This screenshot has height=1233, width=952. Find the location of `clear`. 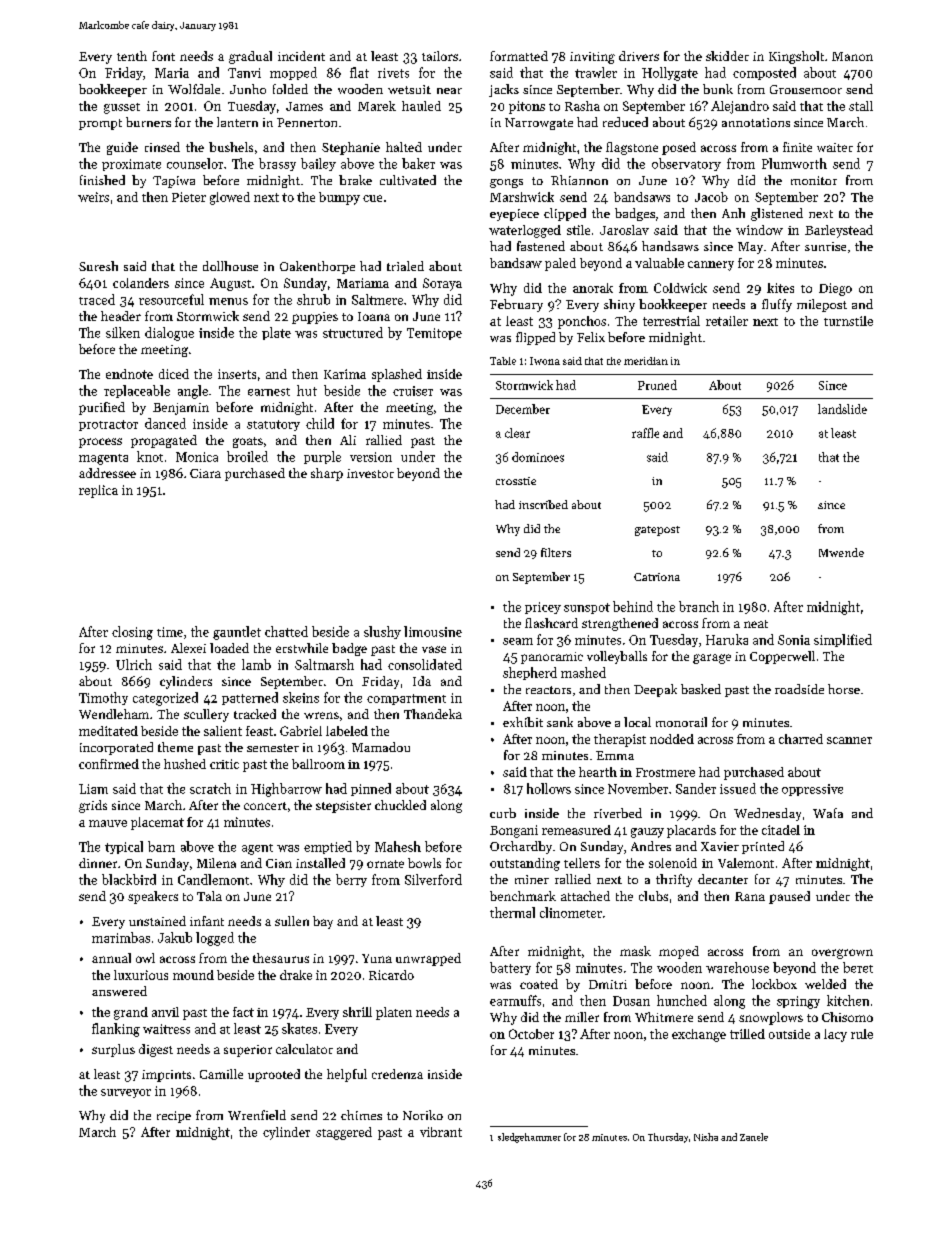

clear is located at coordinates (517, 433).
